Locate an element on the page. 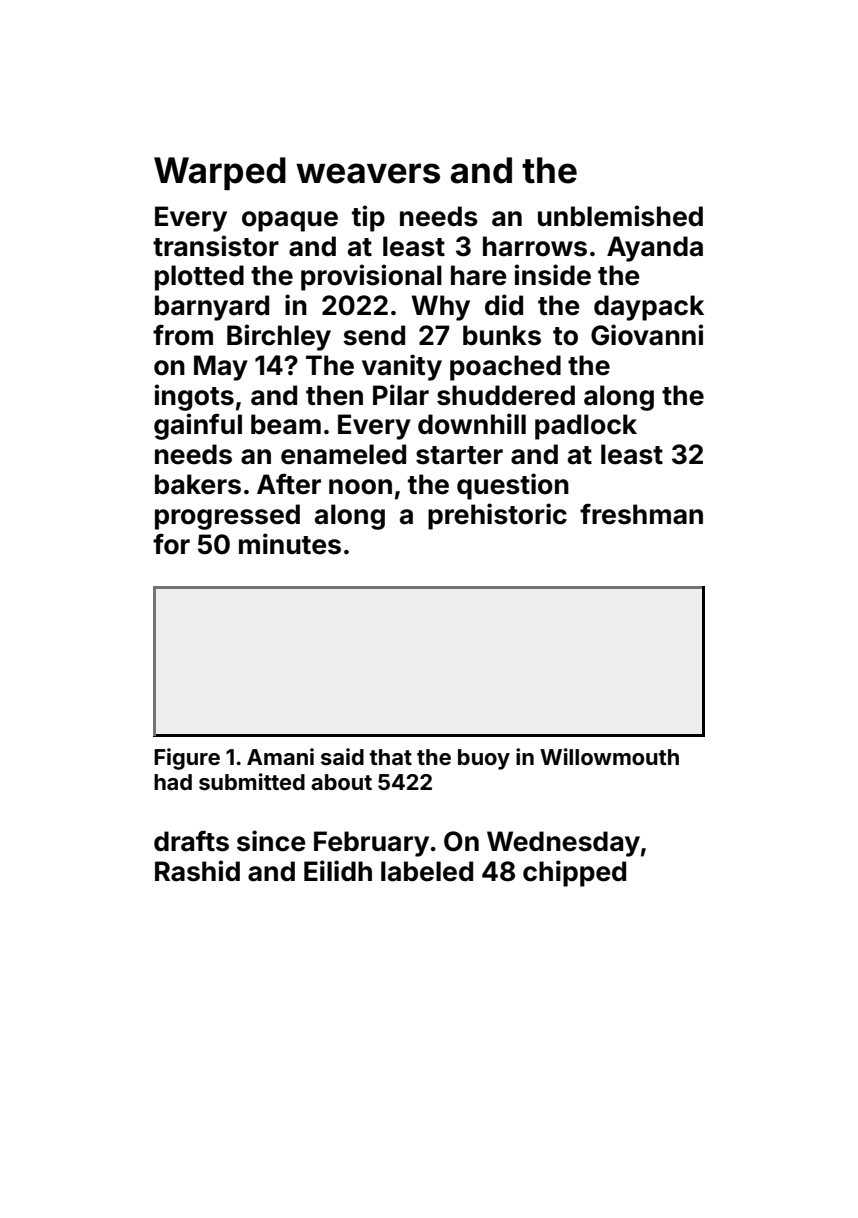 This document has width=858, height=1218. Giovanni is located at coordinates (647, 335).
